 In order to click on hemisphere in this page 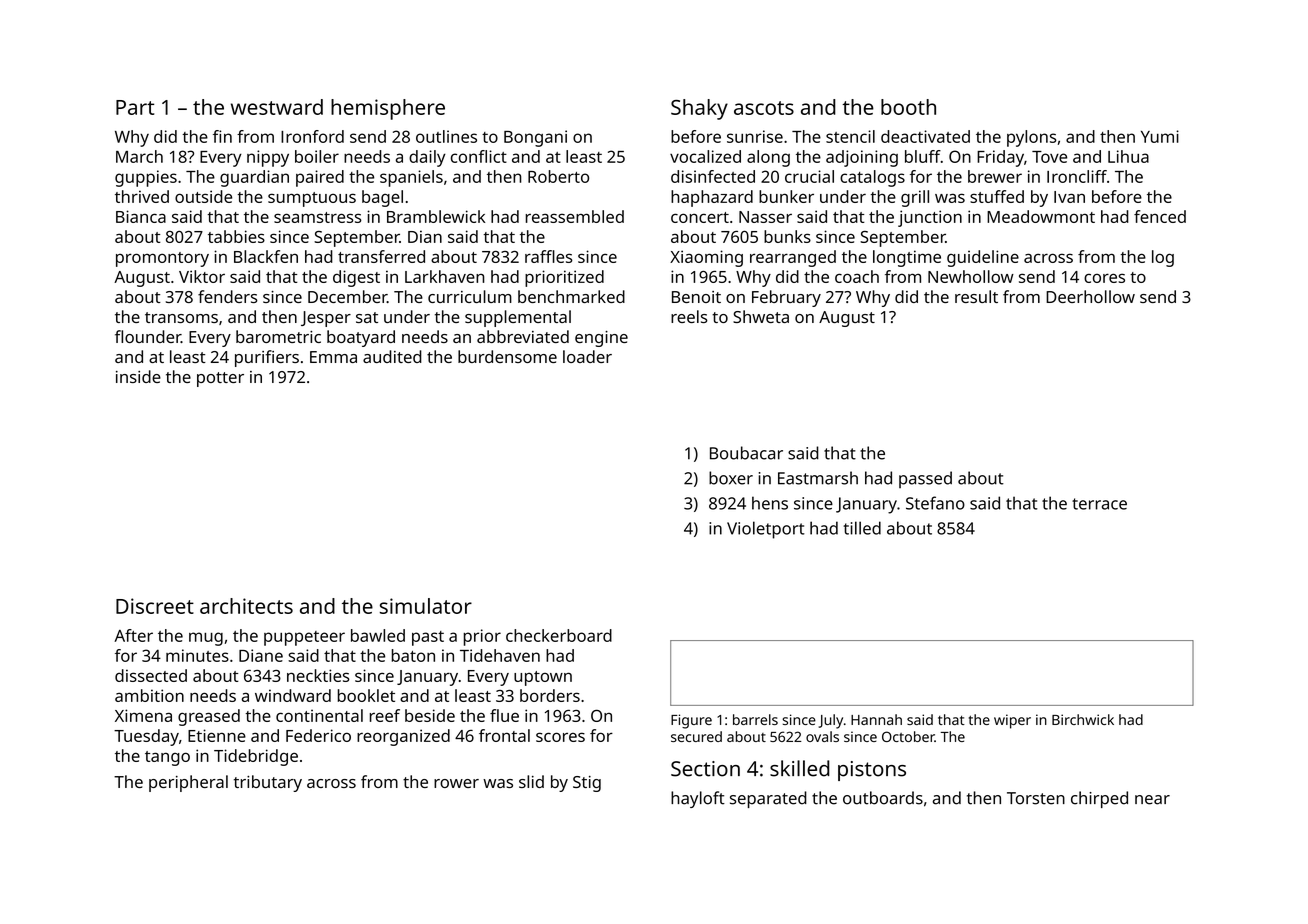, I will do `click(388, 109)`.
